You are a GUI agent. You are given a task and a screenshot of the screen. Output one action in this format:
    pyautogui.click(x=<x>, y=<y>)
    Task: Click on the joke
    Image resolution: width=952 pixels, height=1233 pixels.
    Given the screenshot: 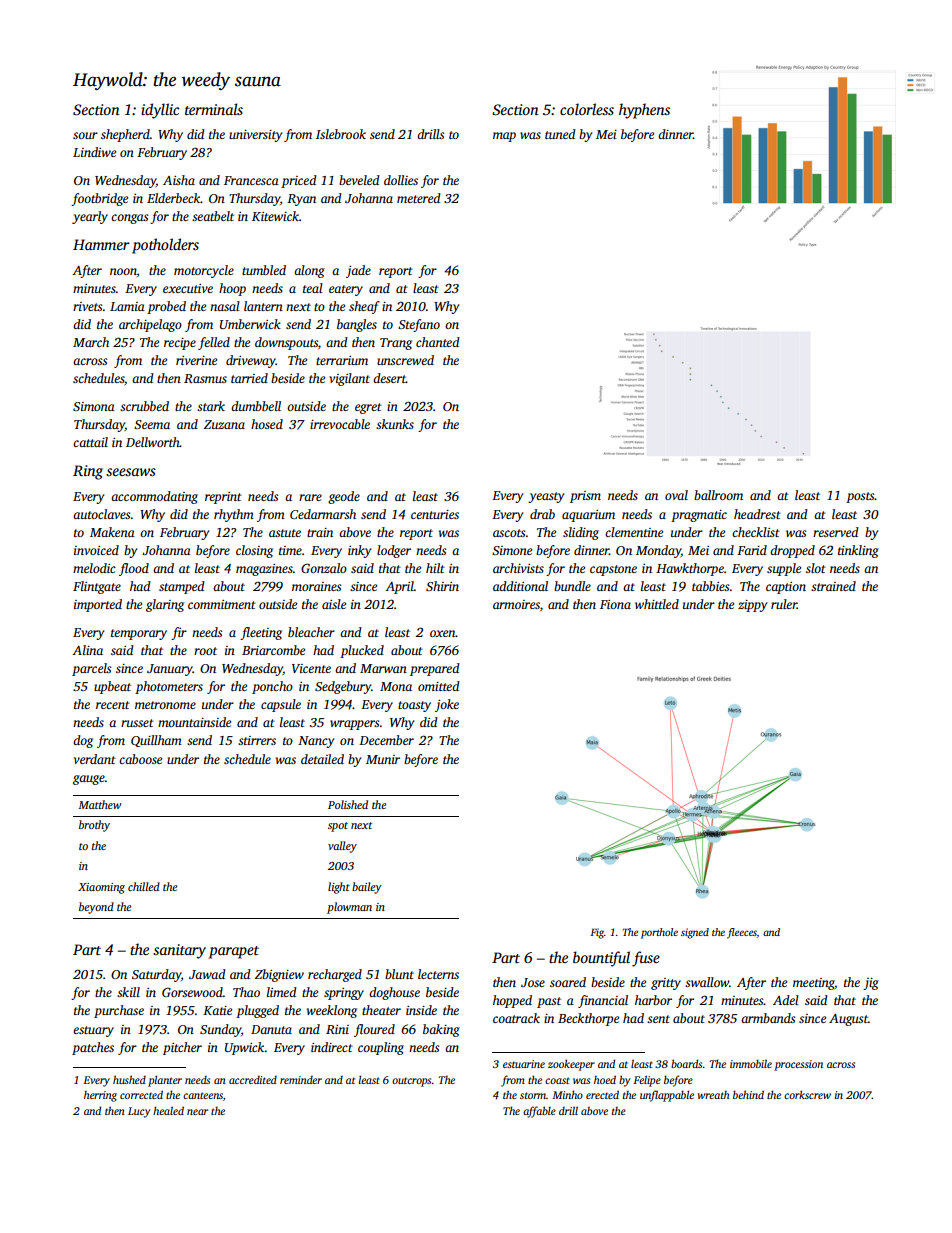 What is the action you would take?
    pyautogui.click(x=447, y=705)
